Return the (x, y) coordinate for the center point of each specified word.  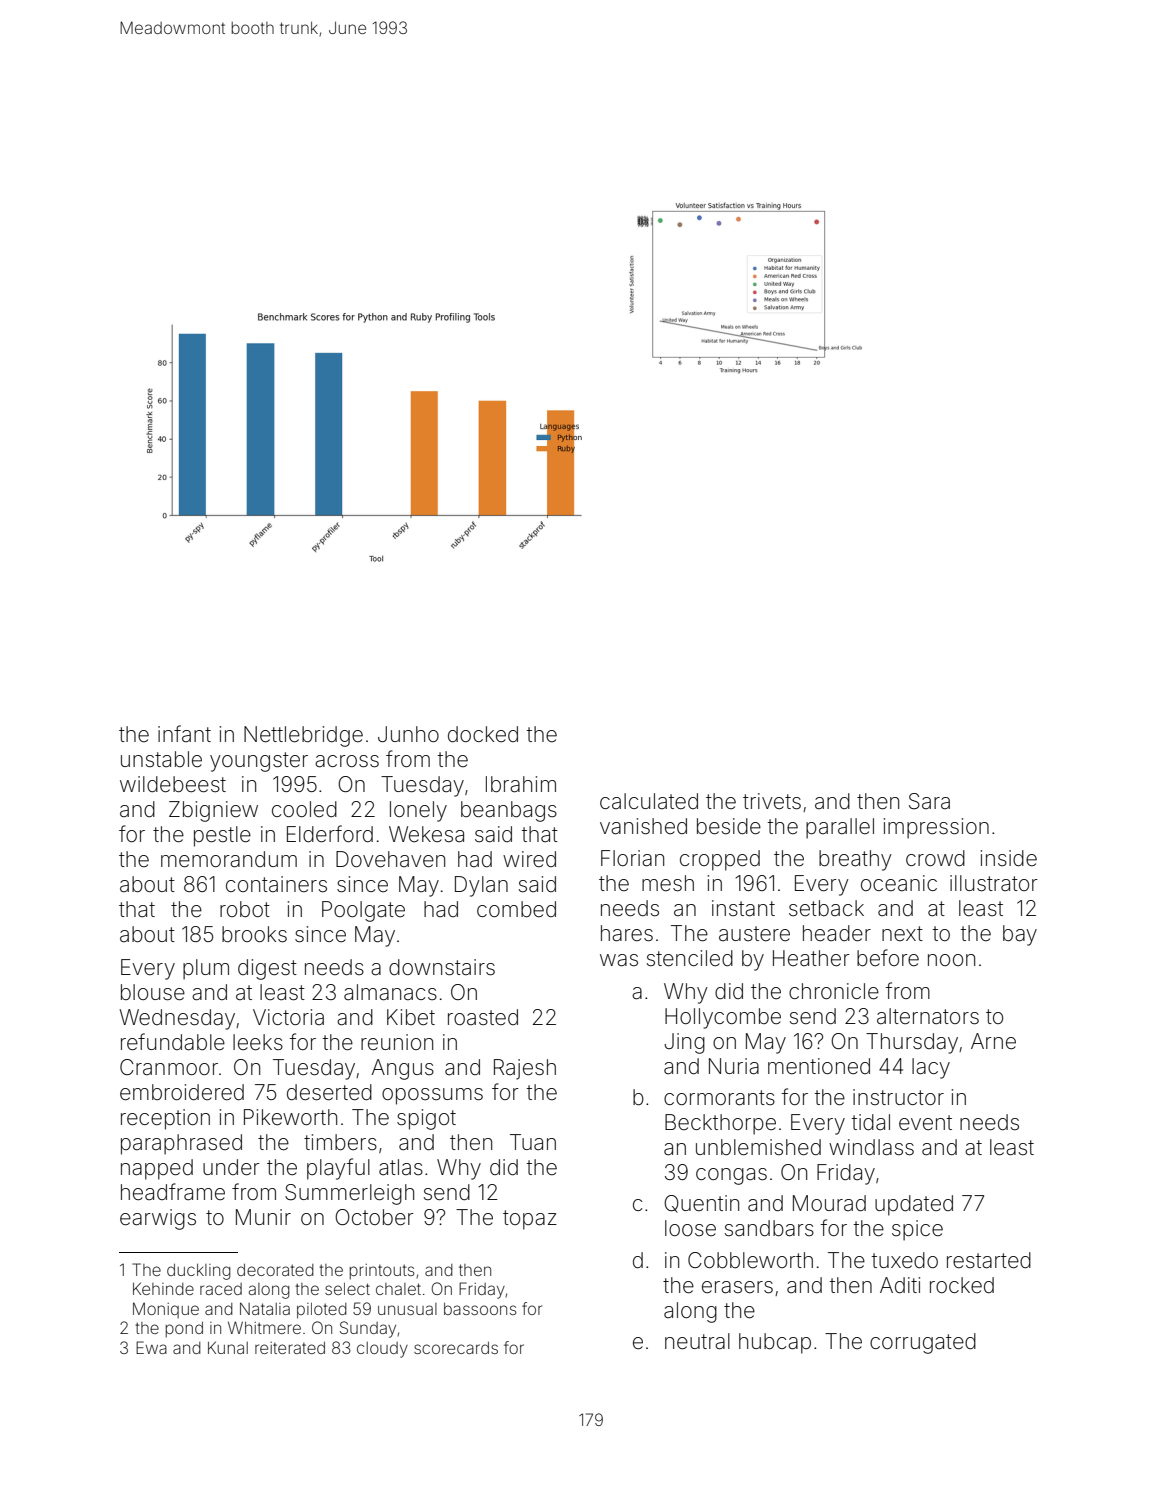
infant (184, 733)
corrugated (923, 1343)
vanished (643, 826)
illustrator (994, 883)
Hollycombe (723, 1018)
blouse (153, 992)
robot (245, 909)
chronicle (834, 991)
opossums (432, 1096)
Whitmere (264, 1327)
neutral (697, 1341)
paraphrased (181, 1144)
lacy (931, 1068)
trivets (772, 801)
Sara (929, 801)
